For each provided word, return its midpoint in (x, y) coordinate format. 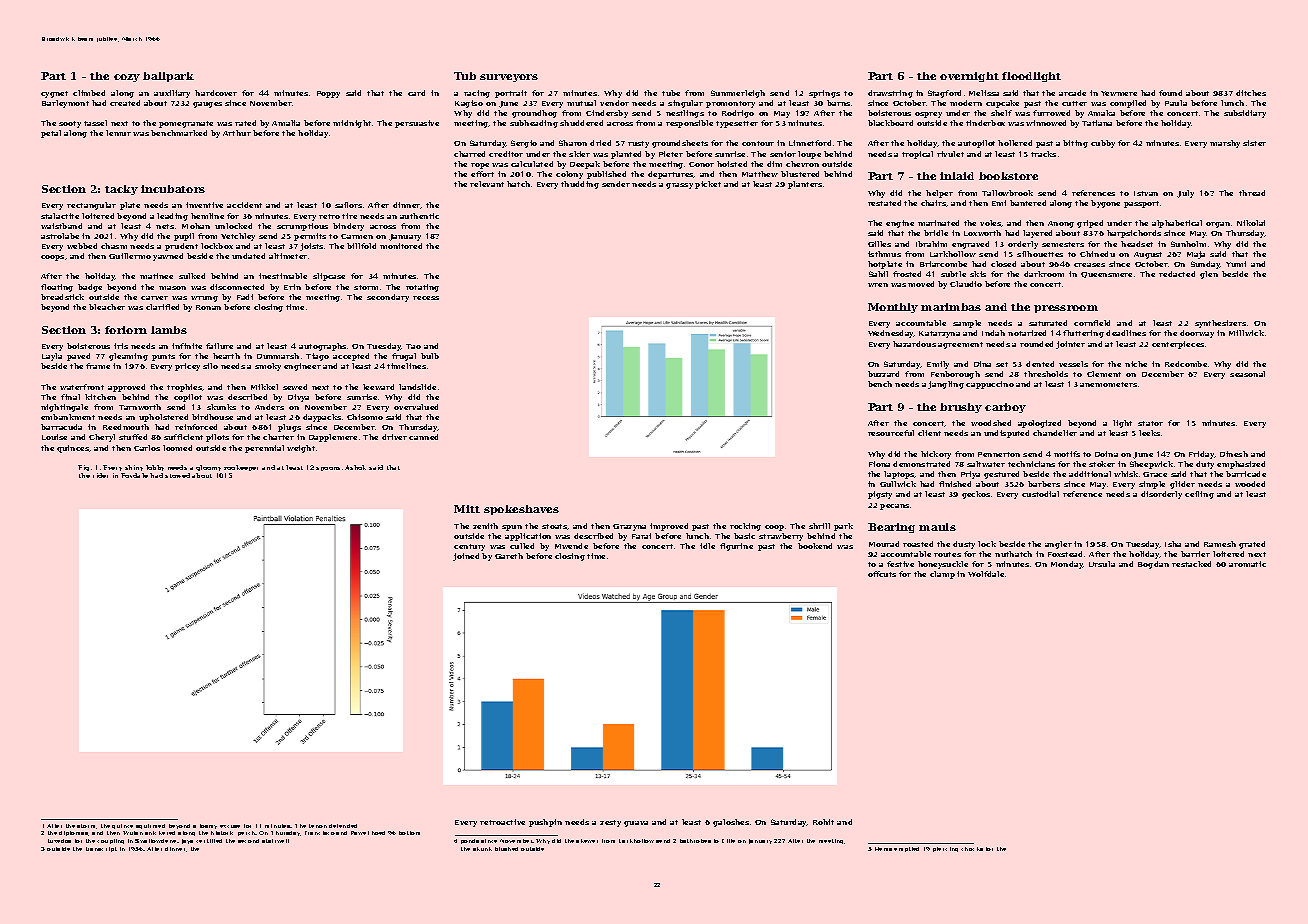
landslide (417, 387)
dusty (964, 545)
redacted (1177, 274)
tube (671, 93)
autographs (322, 347)
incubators (173, 189)
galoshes (731, 823)
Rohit (823, 822)
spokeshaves (521, 510)
